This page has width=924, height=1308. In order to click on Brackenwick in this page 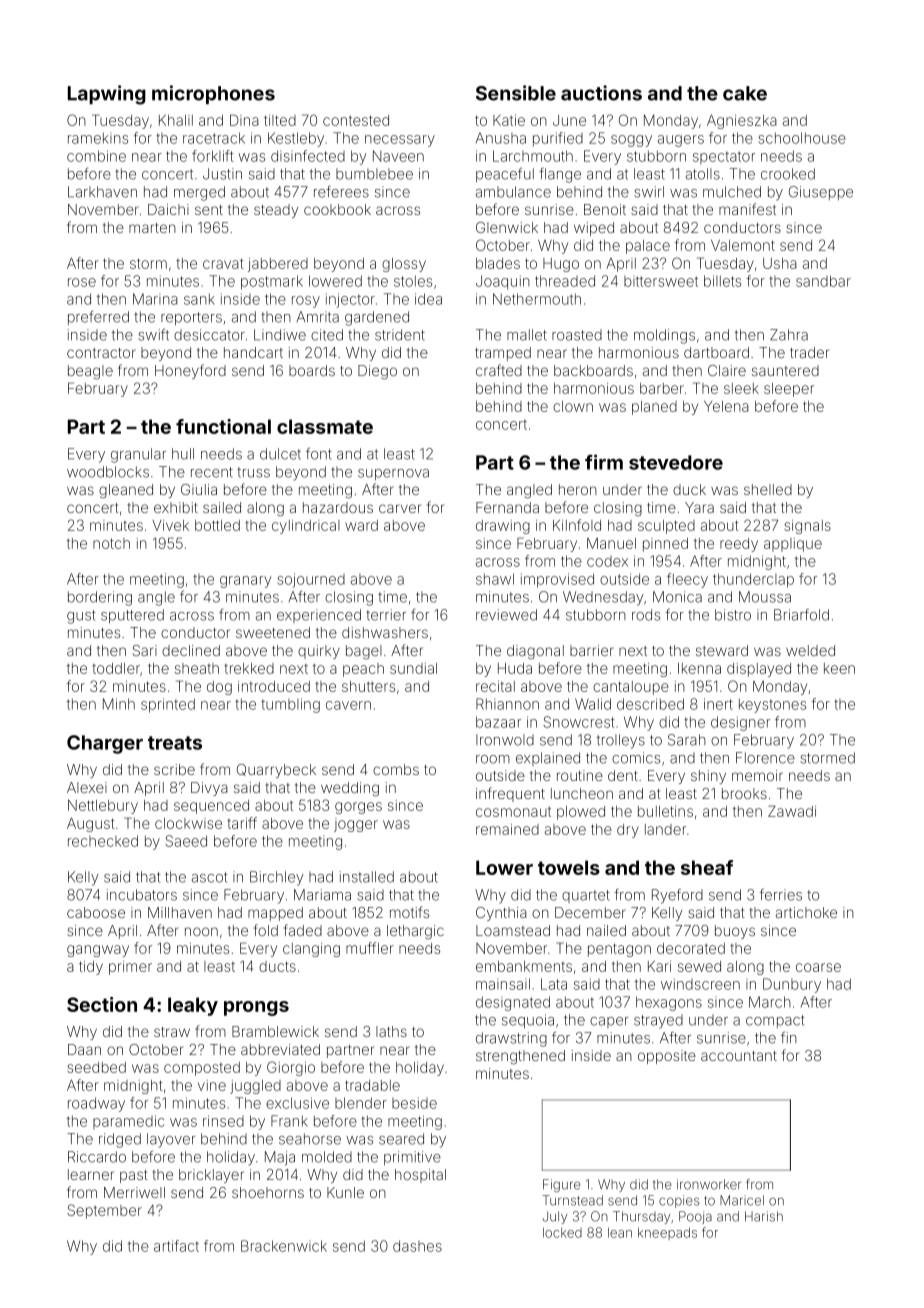, I will do `click(284, 1246)`.
